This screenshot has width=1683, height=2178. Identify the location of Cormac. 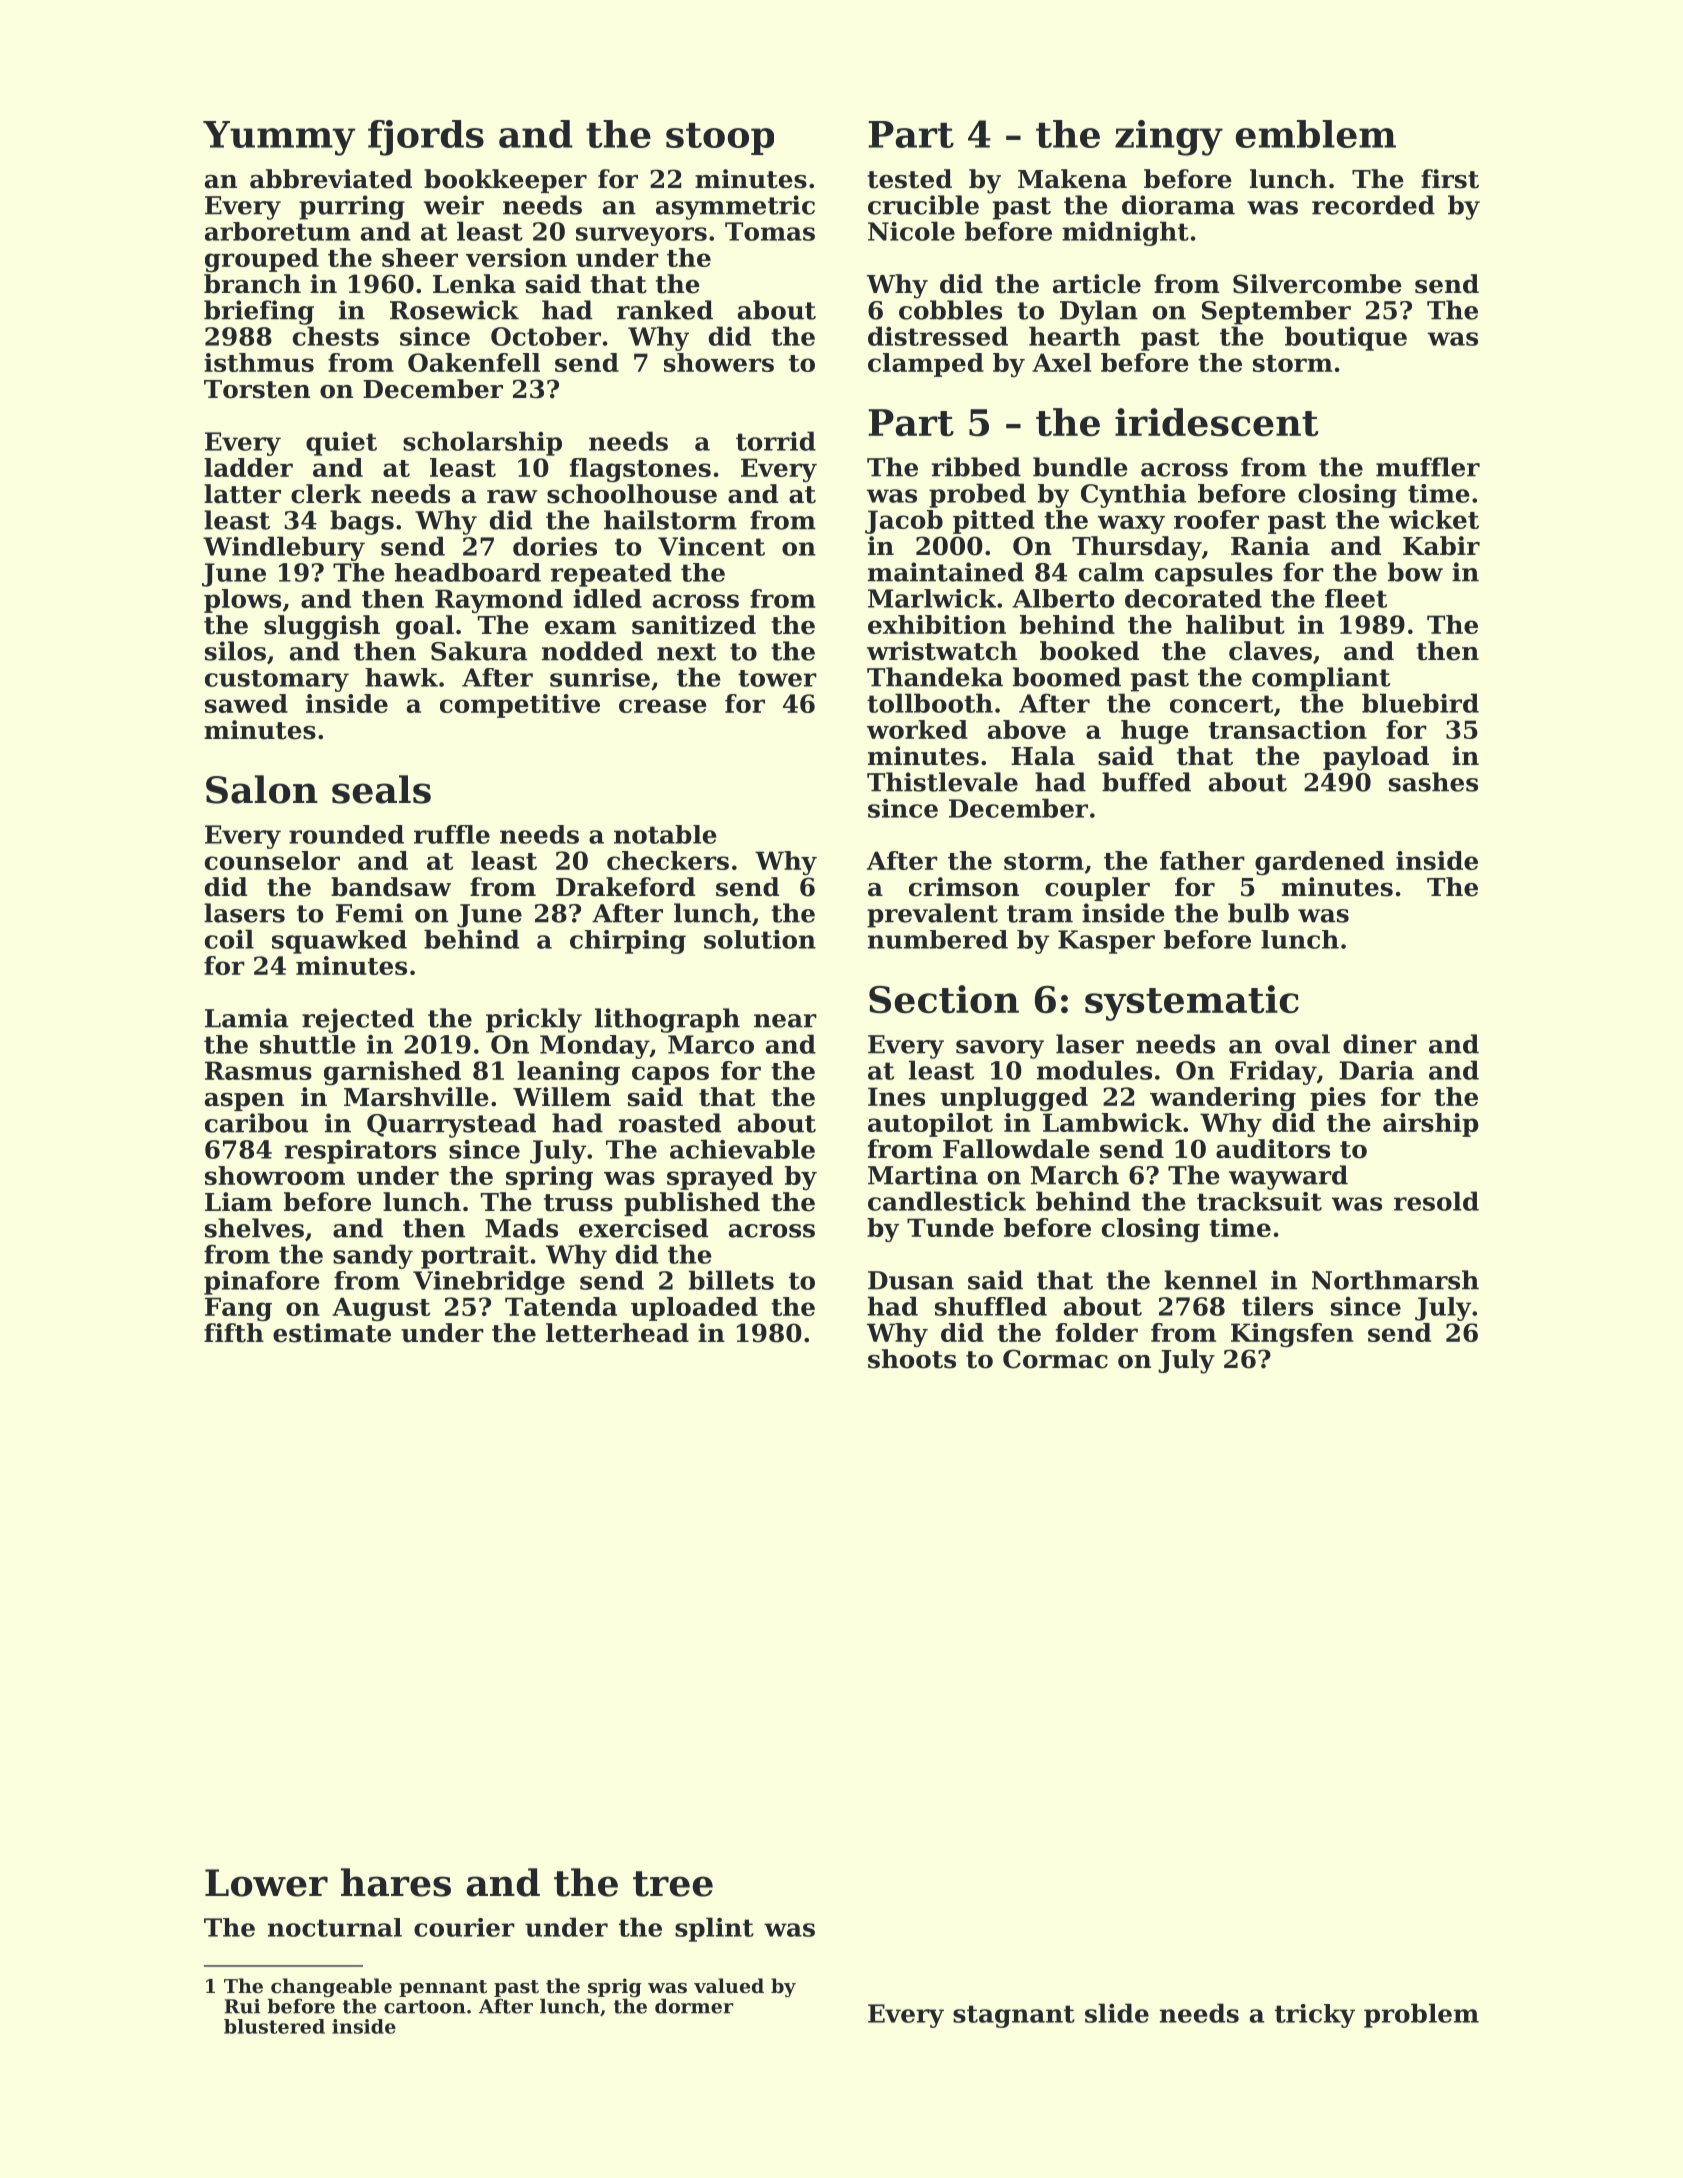
(1055, 1359).
